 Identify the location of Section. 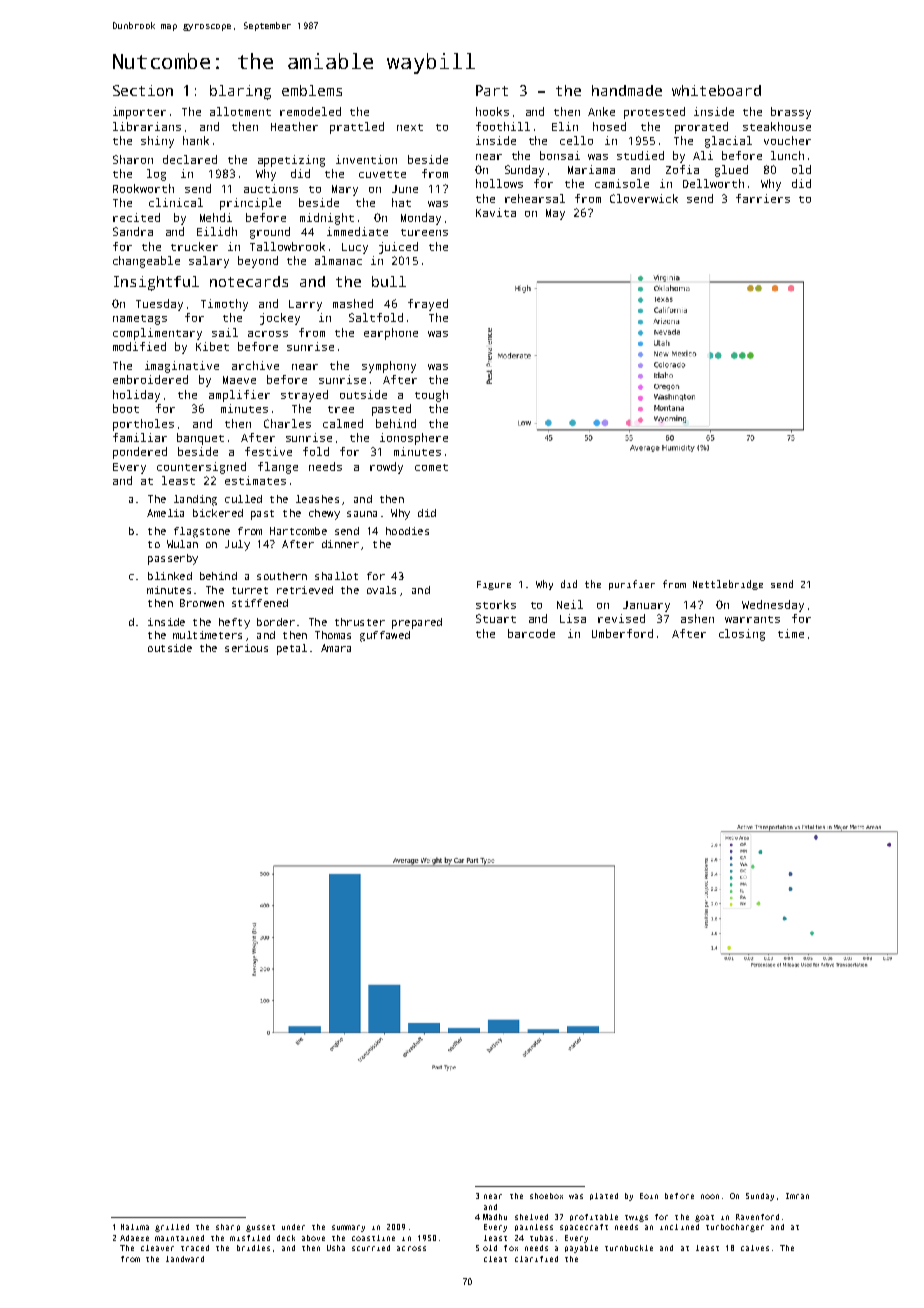
(143, 90).
